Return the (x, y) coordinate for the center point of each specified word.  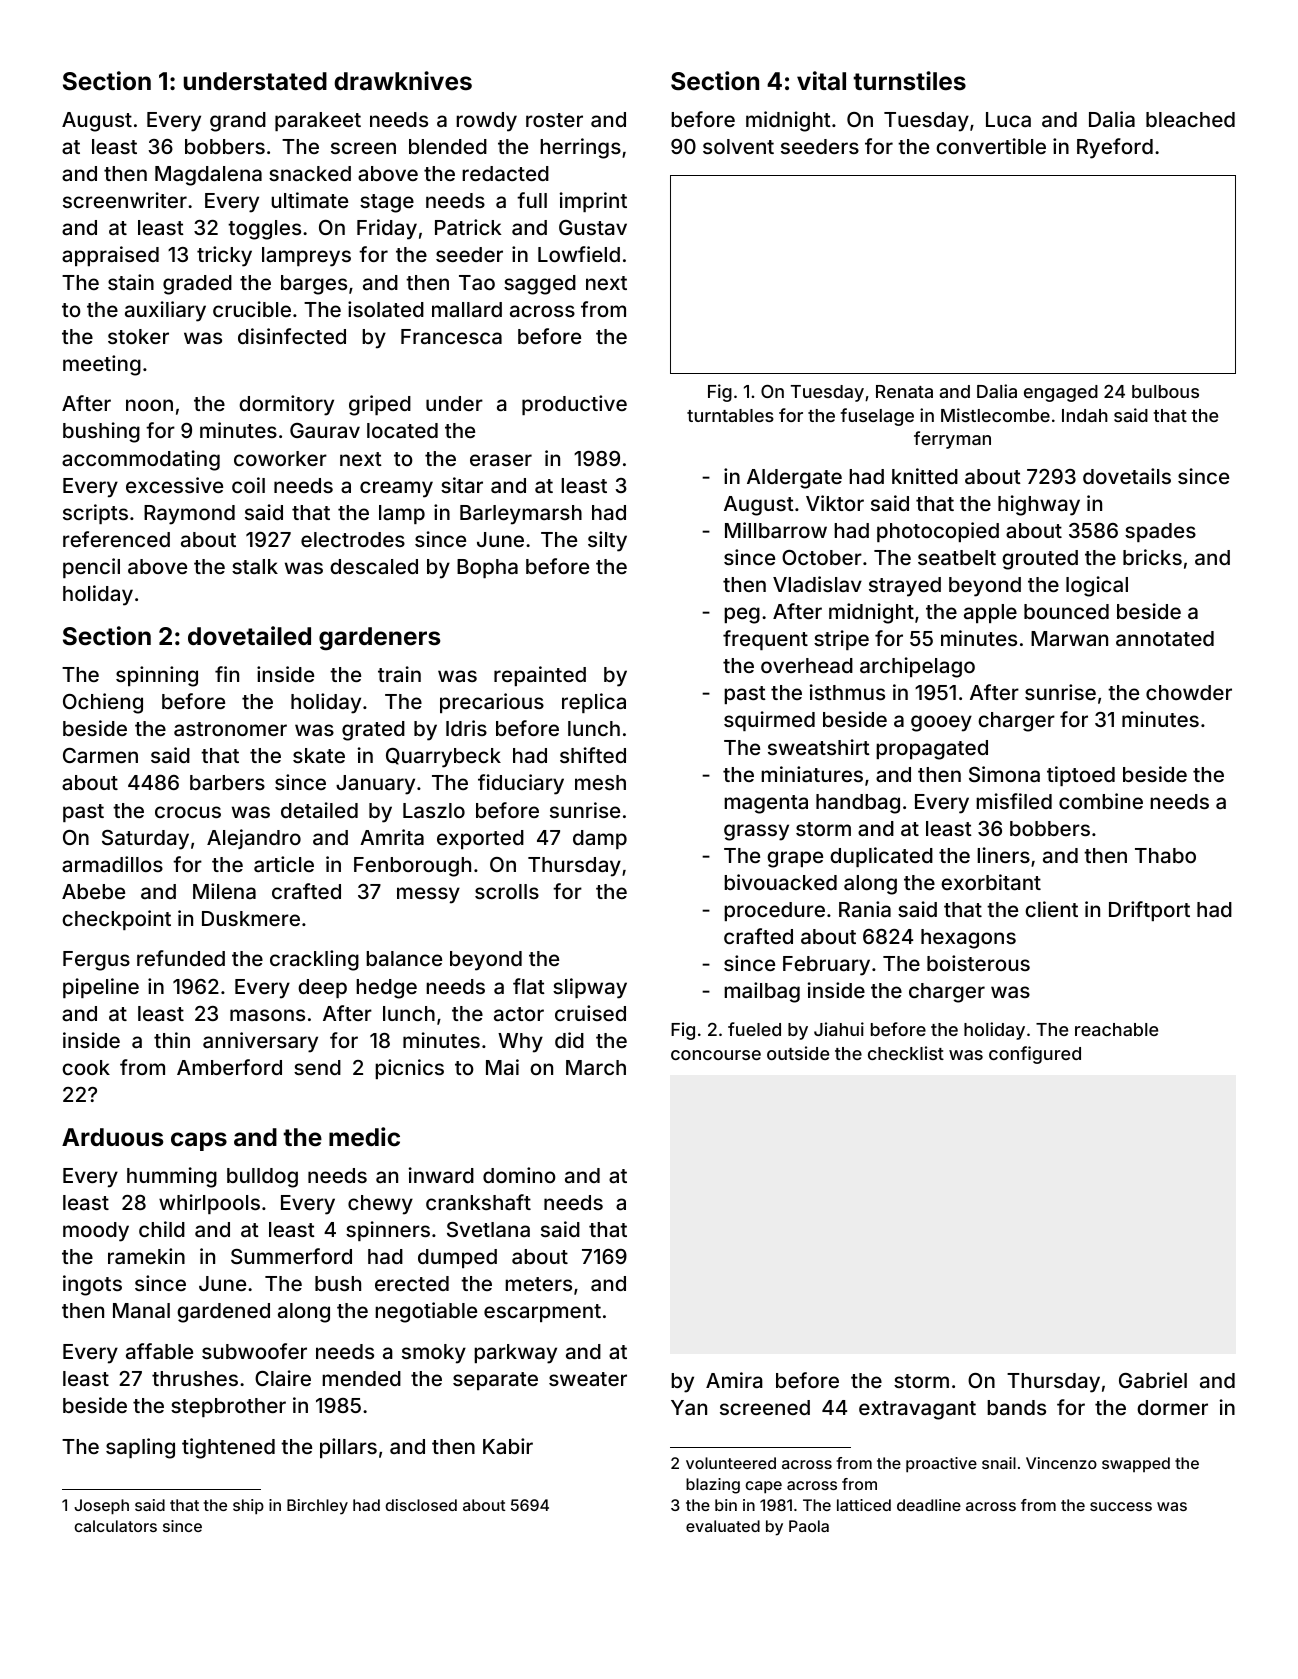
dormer (1172, 1407)
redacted (505, 173)
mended (361, 1378)
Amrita (392, 837)
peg (742, 615)
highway (1039, 505)
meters (538, 1284)
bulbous (1165, 391)
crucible (252, 309)
